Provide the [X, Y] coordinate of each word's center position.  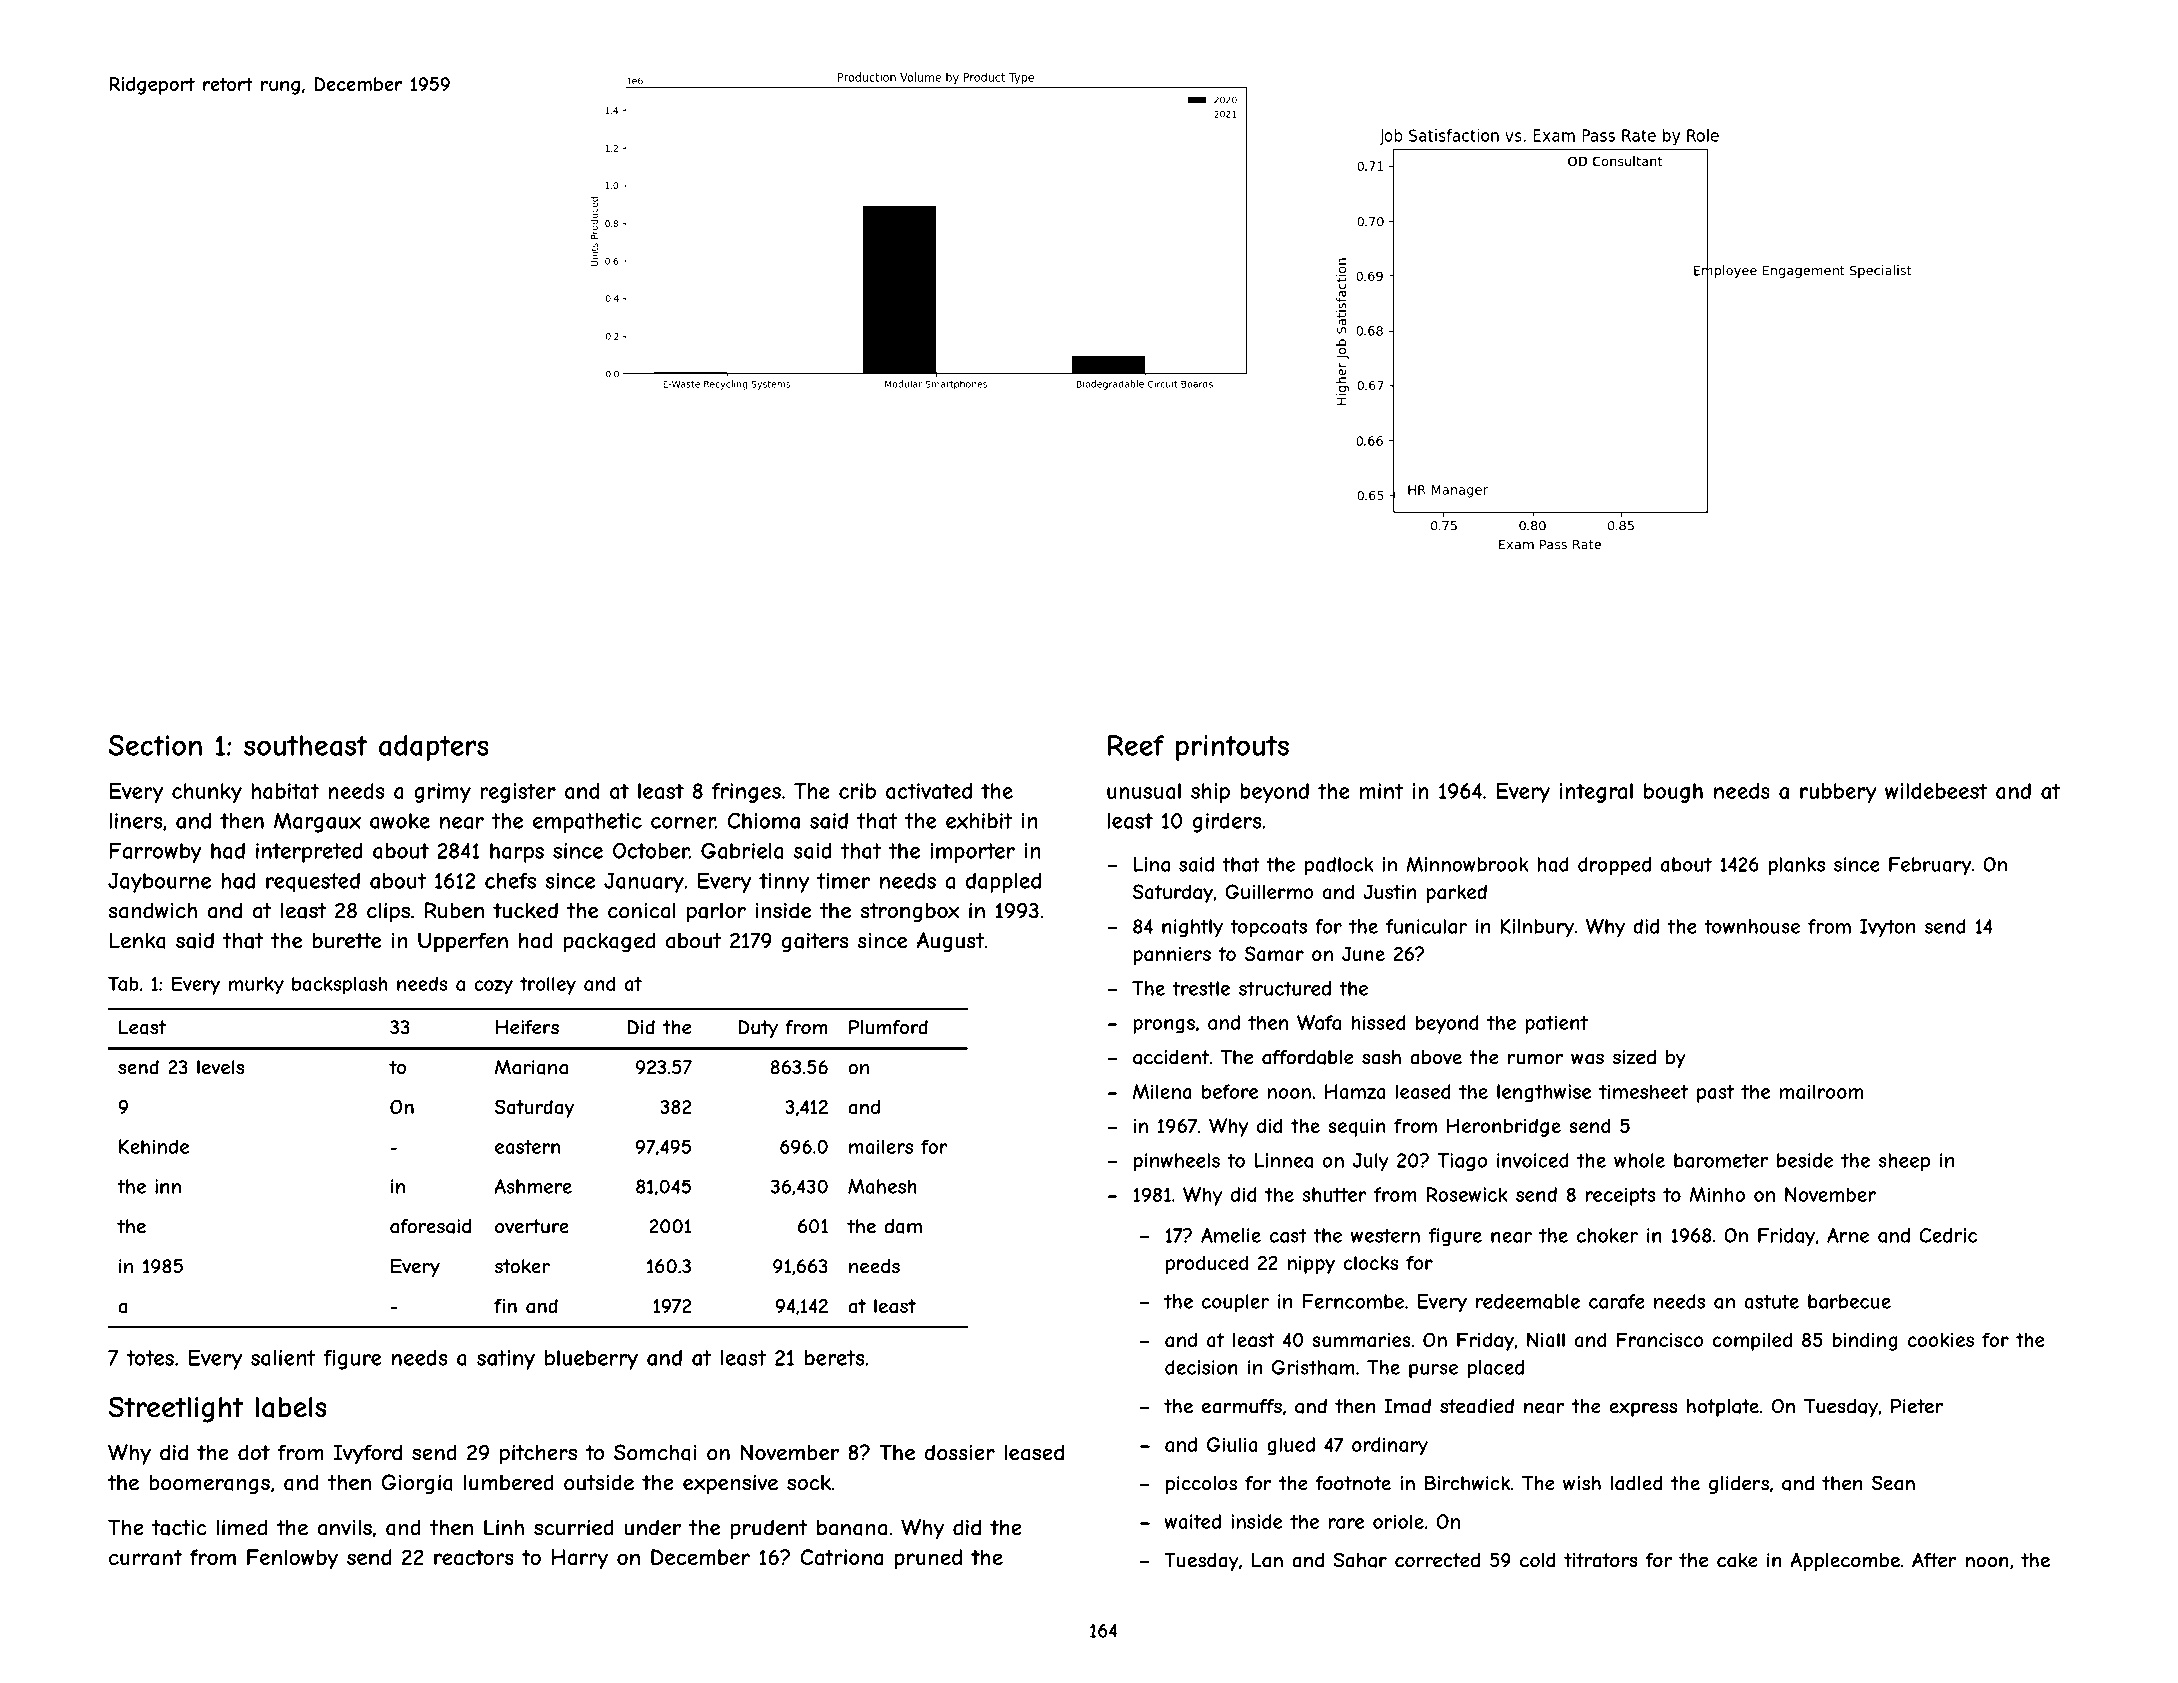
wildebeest [1936, 791]
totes [150, 1358]
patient [1556, 1024]
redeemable [1528, 1301]
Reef [1136, 745]
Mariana [531, 1067]
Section [155, 745]
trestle [1201, 988]
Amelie [1231, 1235]
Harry [579, 1559]
